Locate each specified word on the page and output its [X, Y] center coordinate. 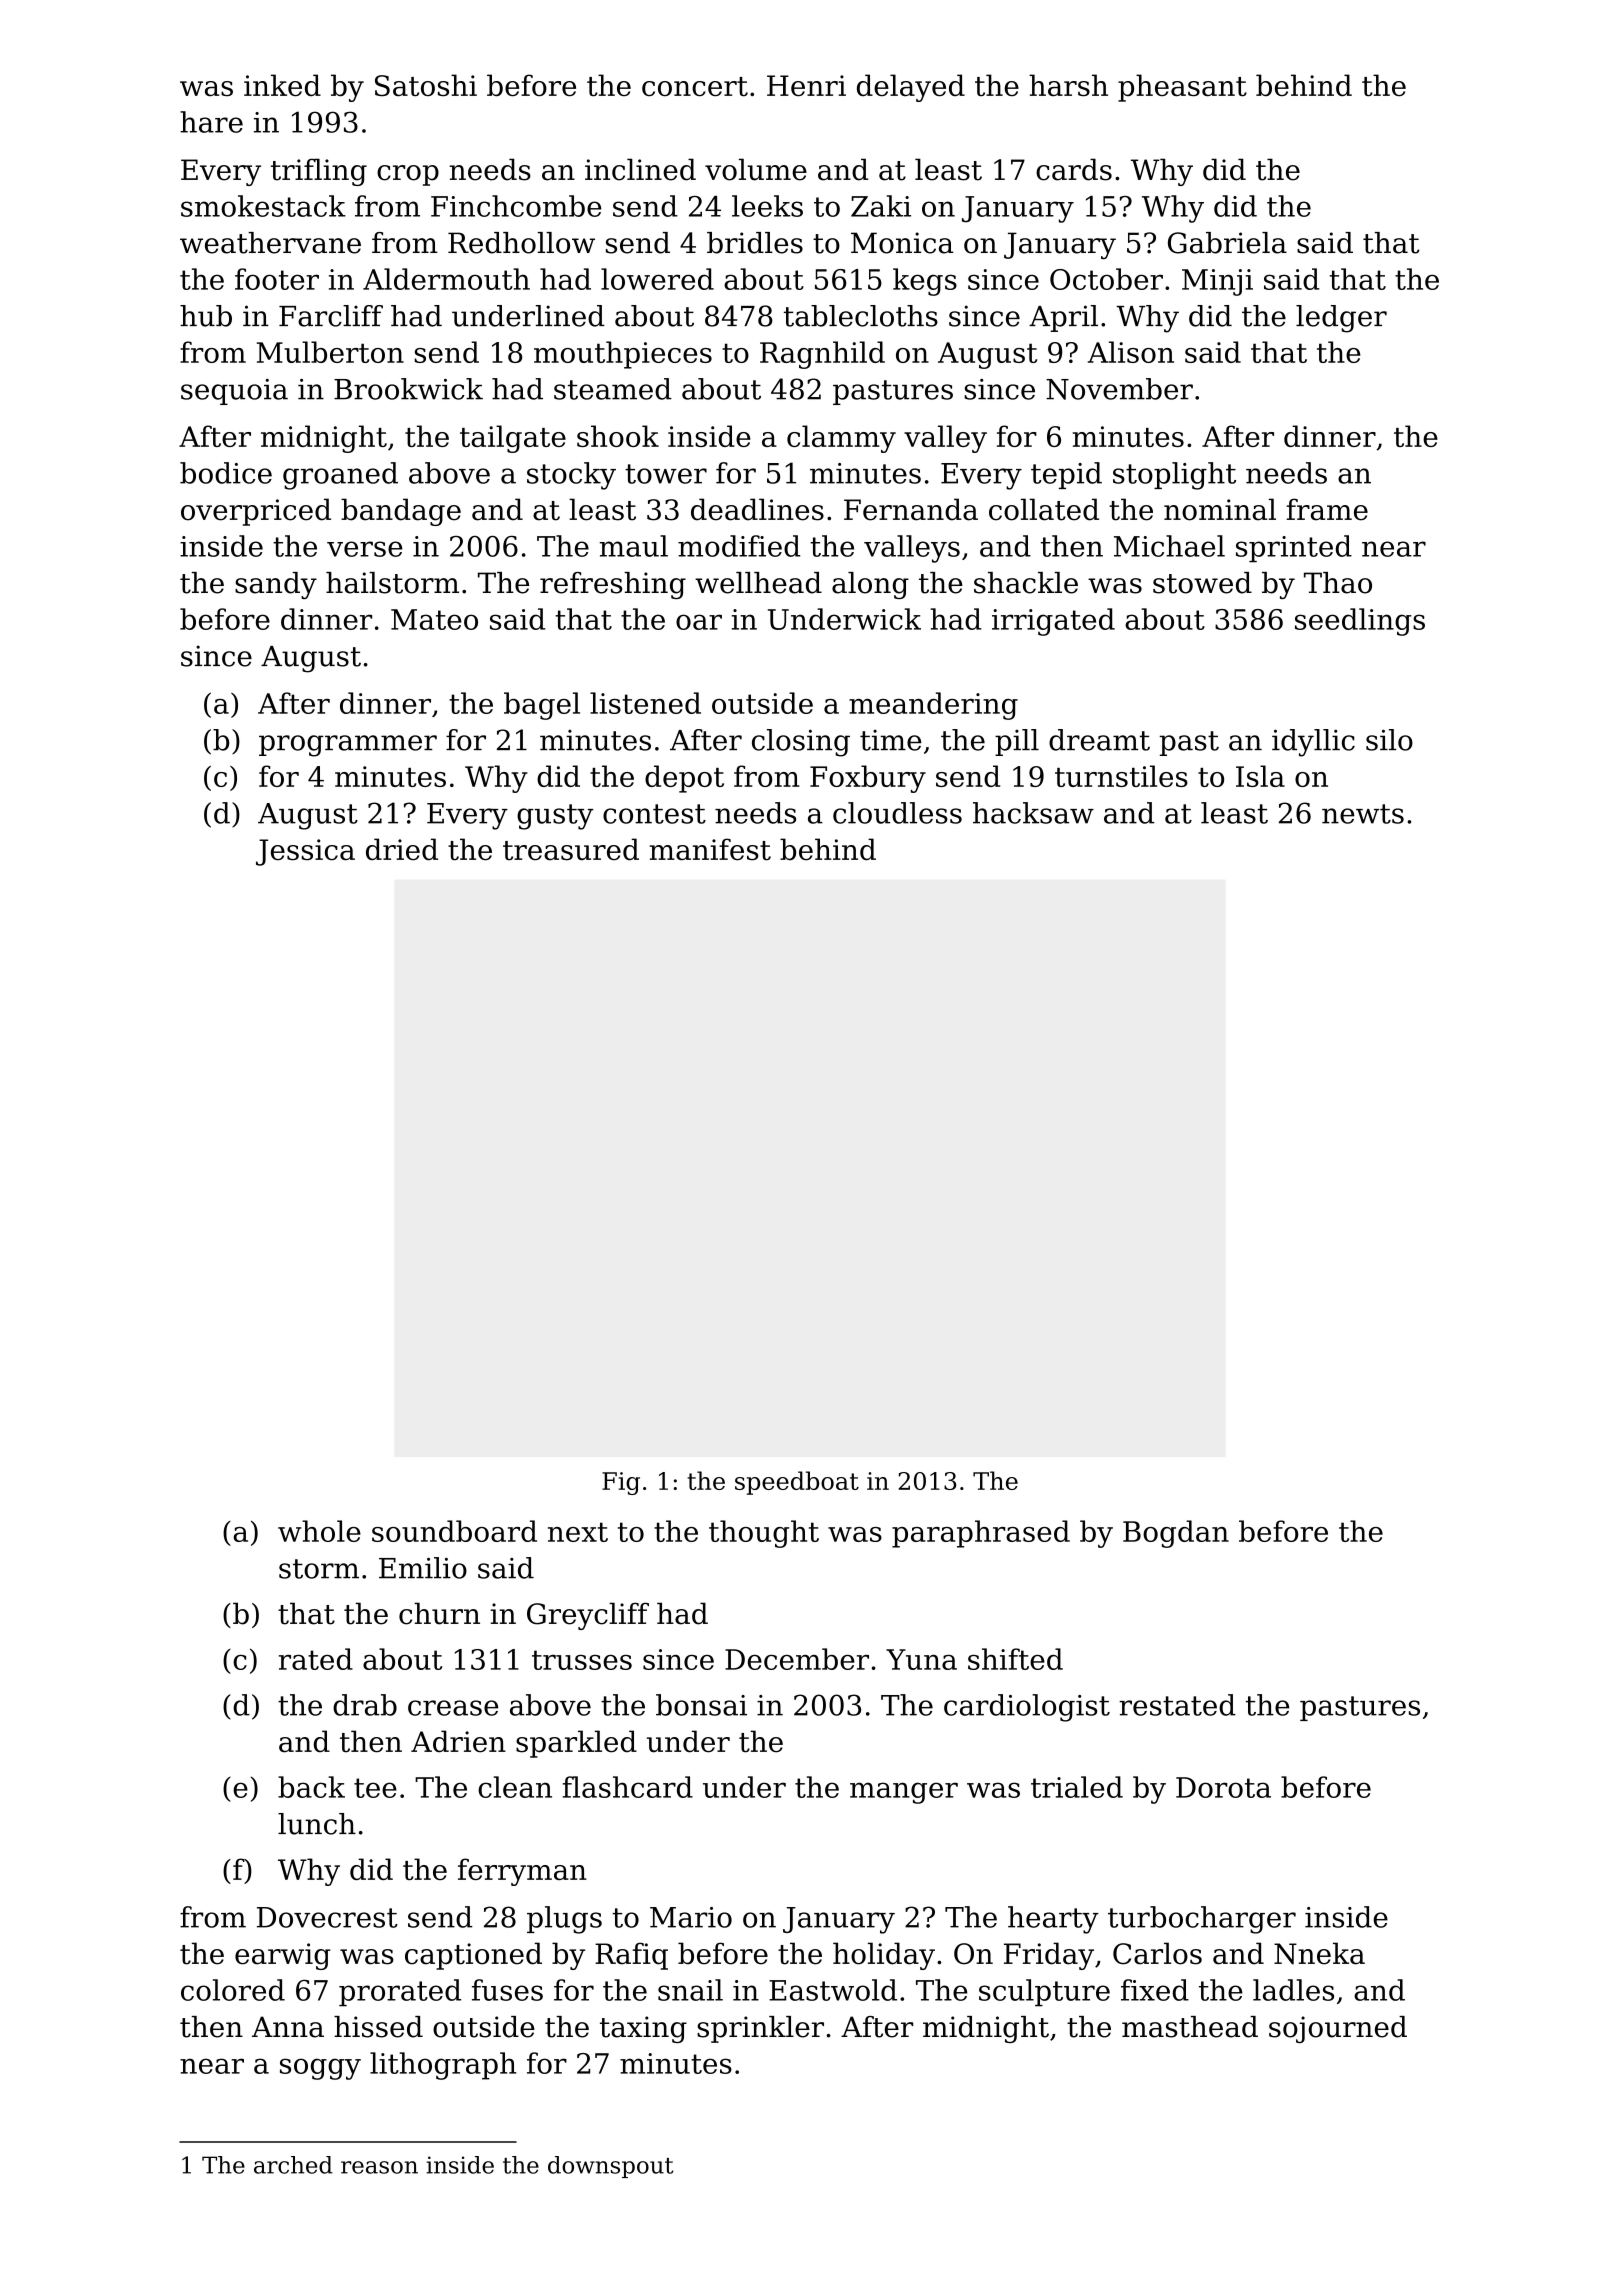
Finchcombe [516, 206]
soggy [320, 2069]
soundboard [454, 1531]
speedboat [797, 1483]
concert [695, 87]
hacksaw [1033, 813]
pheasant [1182, 88]
